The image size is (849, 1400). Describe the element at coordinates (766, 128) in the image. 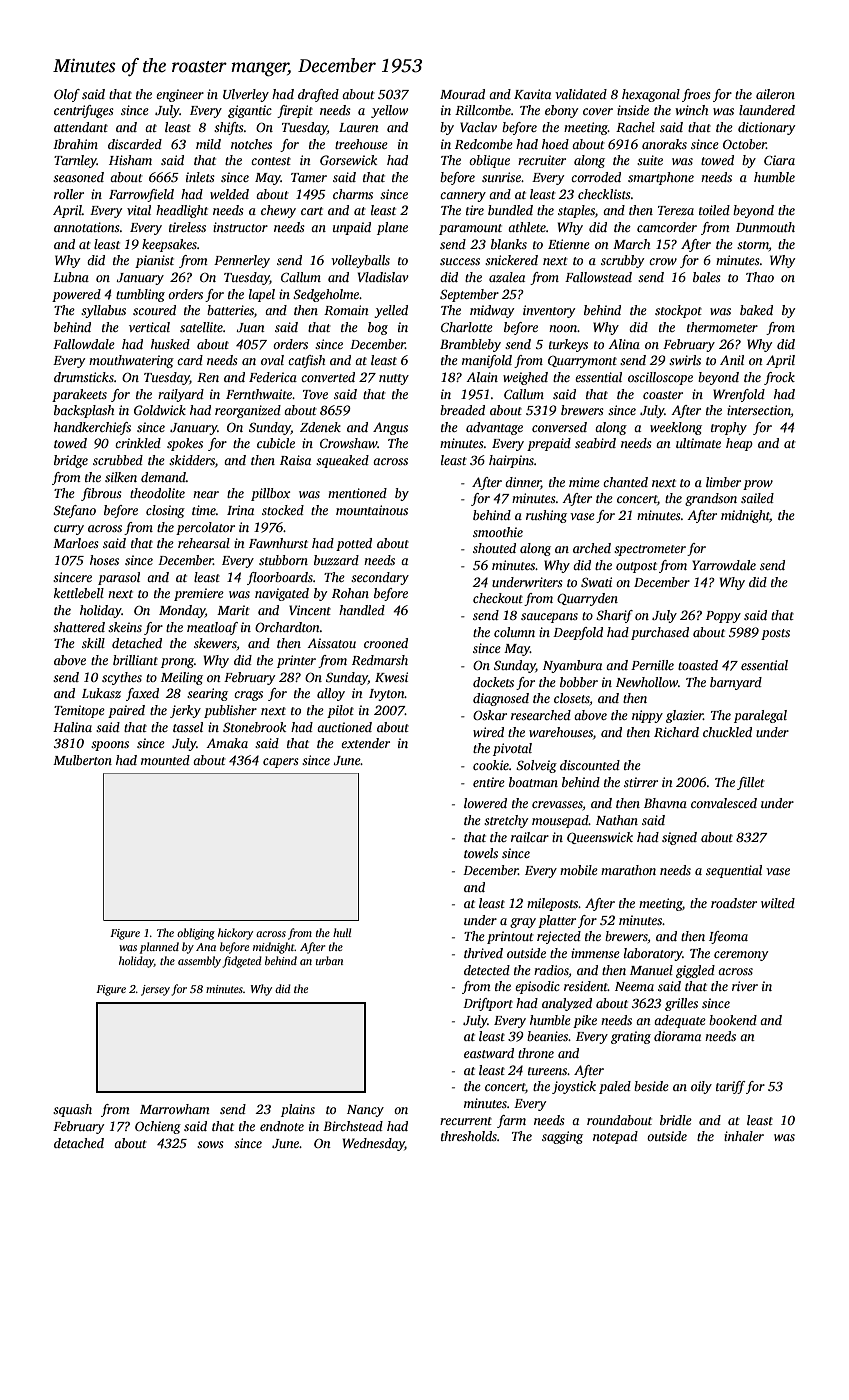

I see `dictionary` at that location.
